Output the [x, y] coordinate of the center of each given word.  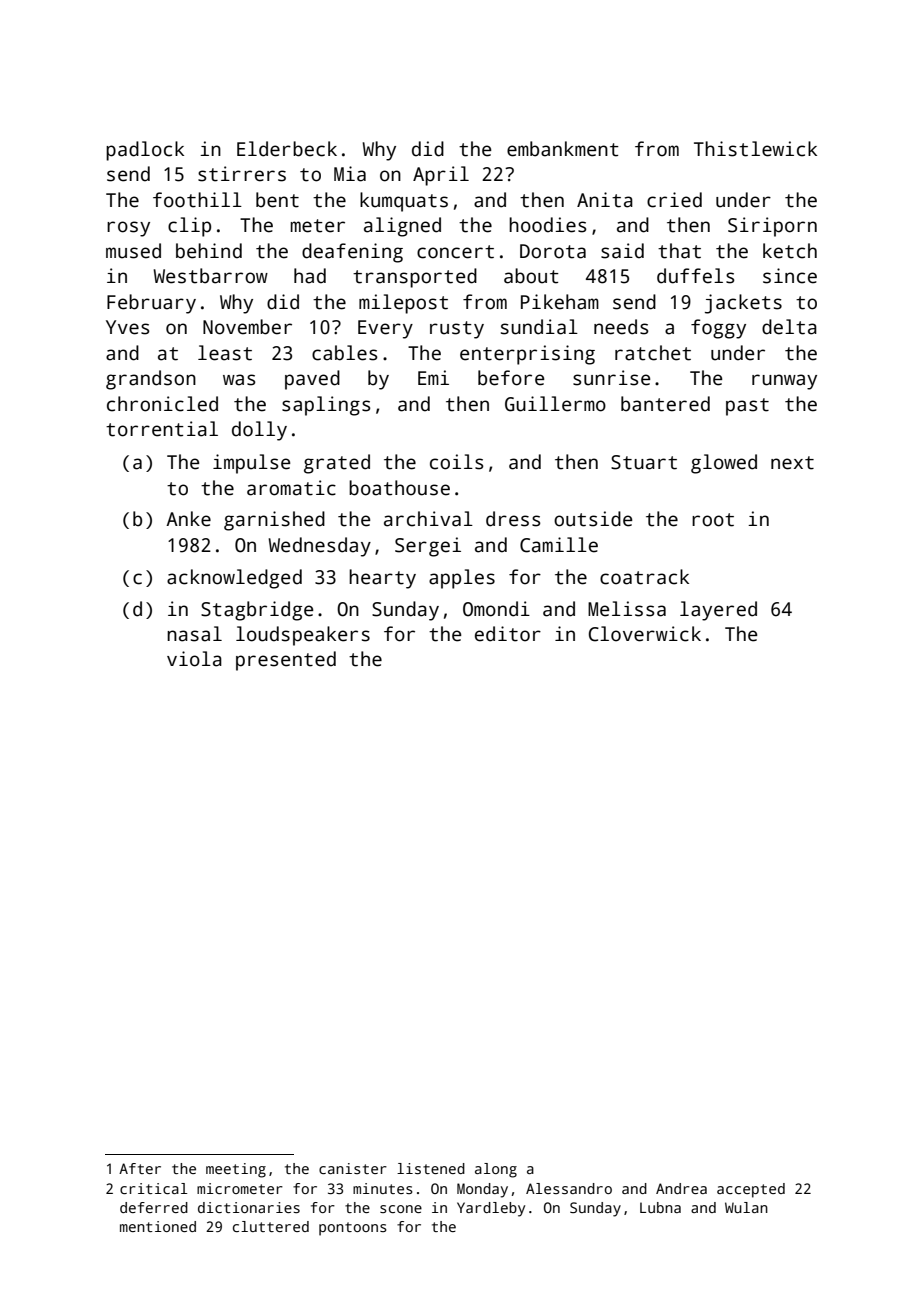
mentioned [158, 1226]
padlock [145, 151]
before [511, 378]
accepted [751, 1190]
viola [194, 659]
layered [718, 611]
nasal [194, 634]
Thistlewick [755, 149]
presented [286, 661]
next [792, 463]
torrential [162, 429]
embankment [563, 149]
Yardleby [491, 1209]
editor [508, 634]
